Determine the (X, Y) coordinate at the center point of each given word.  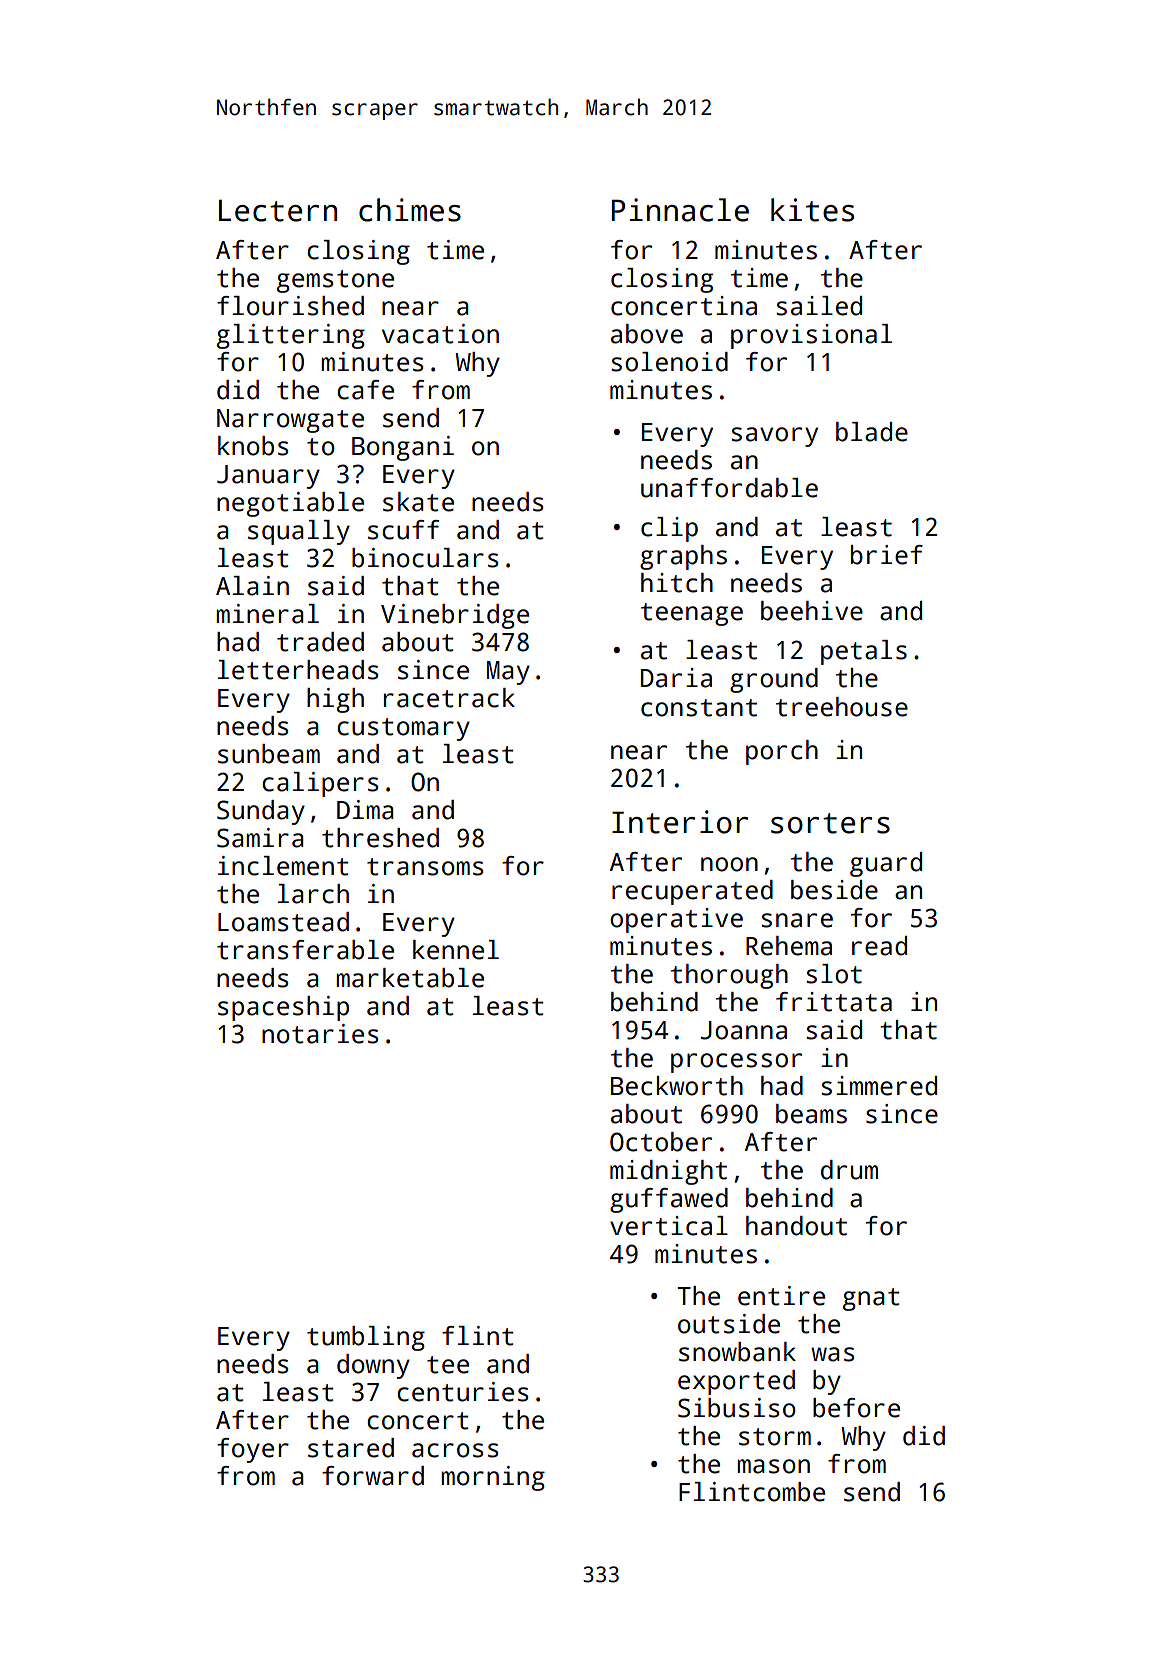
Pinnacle (680, 210)
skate (418, 502)
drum (849, 1170)
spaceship (283, 1008)
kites (812, 210)
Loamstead (283, 922)
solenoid (669, 362)
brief (887, 555)
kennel (456, 950)
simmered (879, 1086)
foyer (253, 1450)
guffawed (669, 1200)
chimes (410, 210)
